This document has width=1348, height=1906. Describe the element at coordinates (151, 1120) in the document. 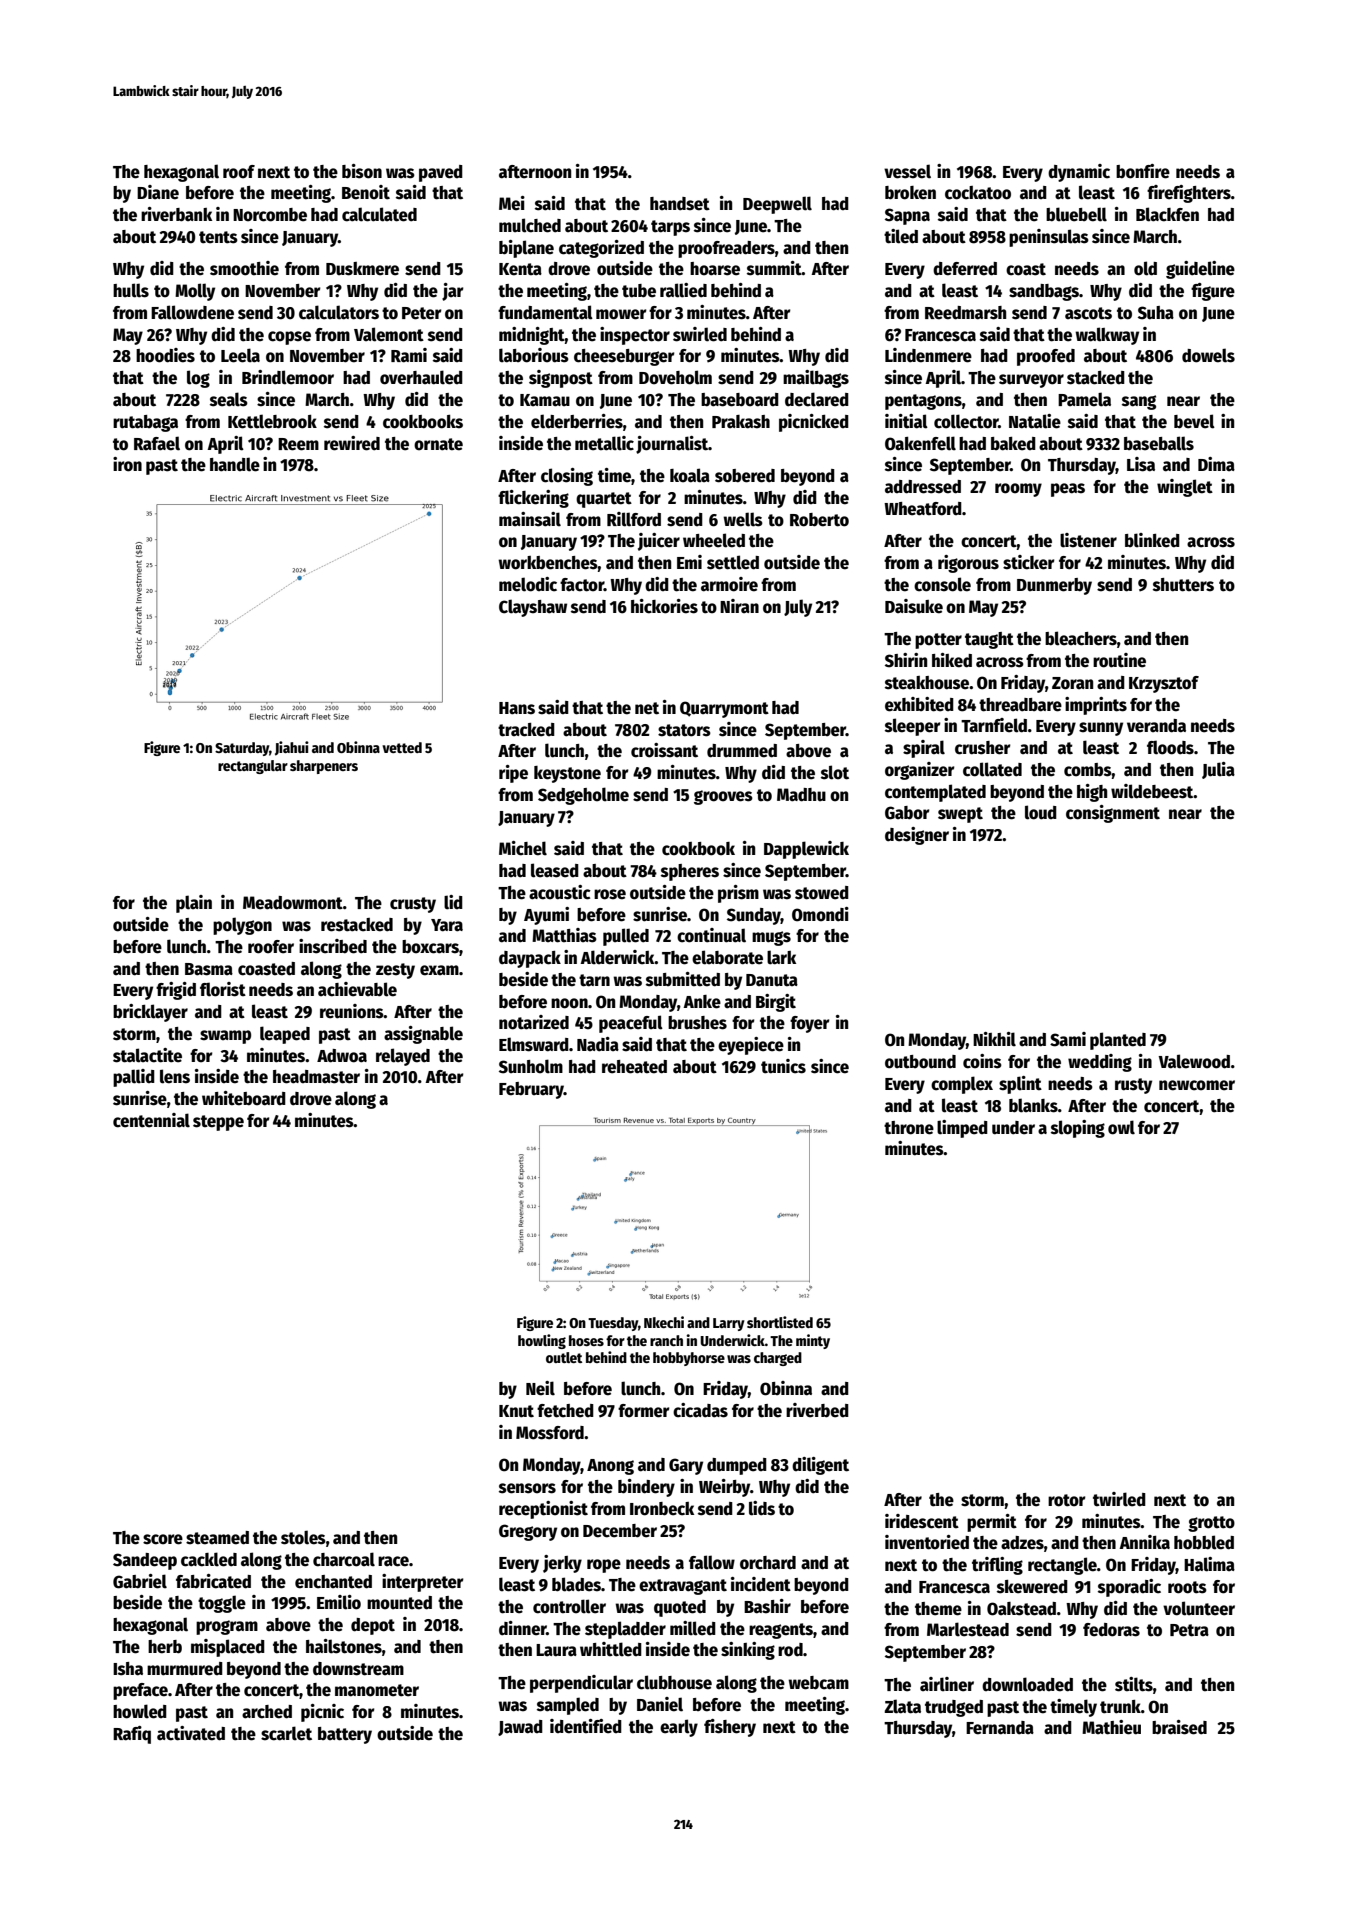

I see `centennial` at that location.
